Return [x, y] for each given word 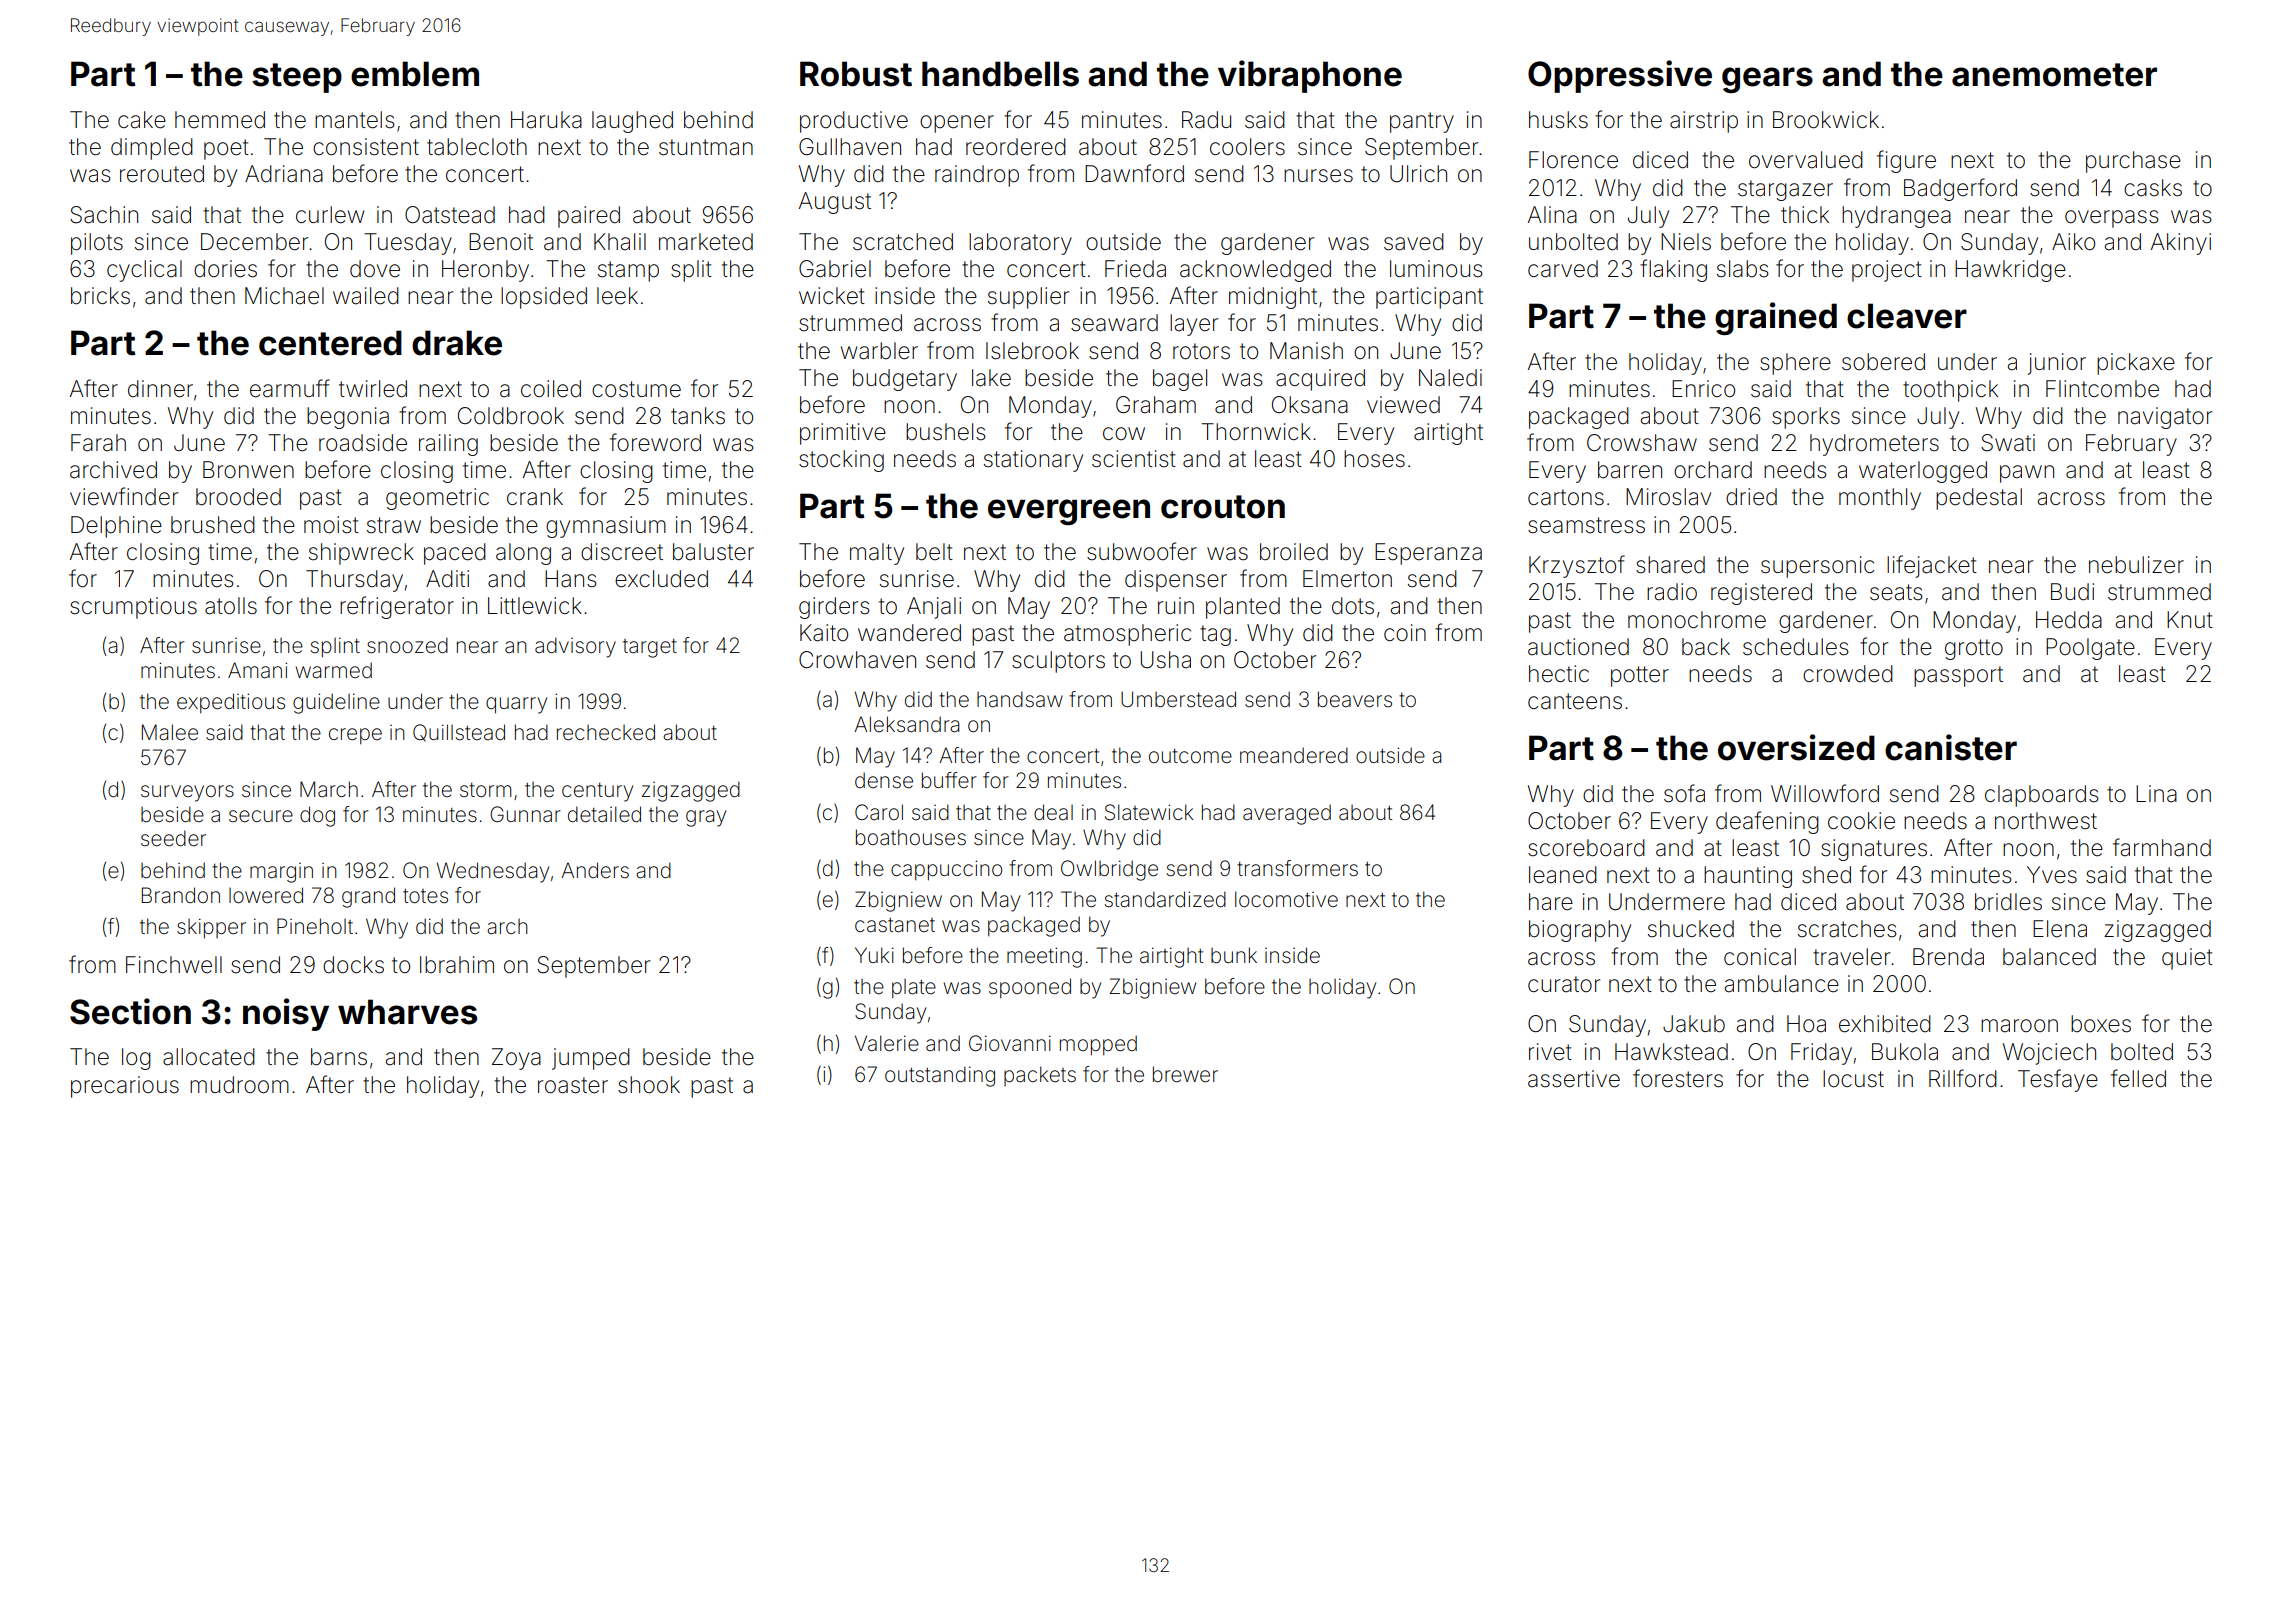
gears [1767, 80]
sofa [1684, 793]
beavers [1355, 699]
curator [1564, 984]
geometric [437, 499]
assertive [1574, 1079]
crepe [355, 736]
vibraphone [1310, 76]
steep [297, 78]
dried [1751, 497]
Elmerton [1347, 579]
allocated [209, 1057]
